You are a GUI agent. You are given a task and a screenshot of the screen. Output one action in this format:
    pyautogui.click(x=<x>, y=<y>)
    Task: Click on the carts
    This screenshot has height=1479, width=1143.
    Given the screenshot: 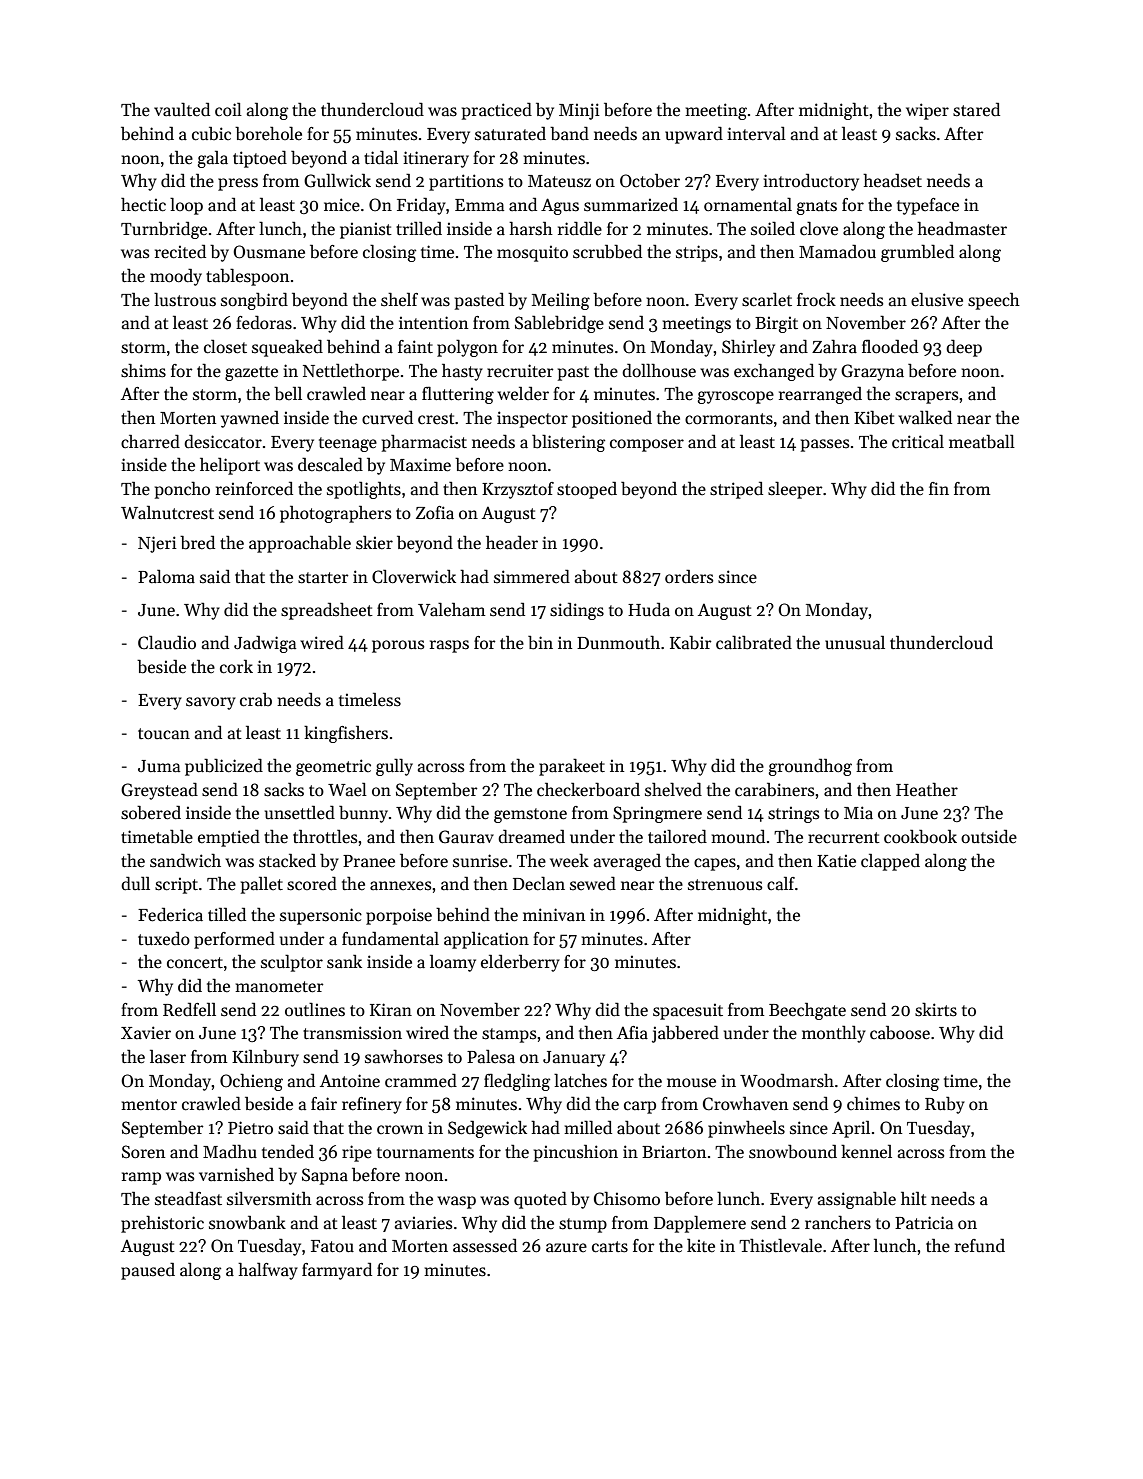 What is the action you would take?
    pyautogui.click(x=610, y=1247)
